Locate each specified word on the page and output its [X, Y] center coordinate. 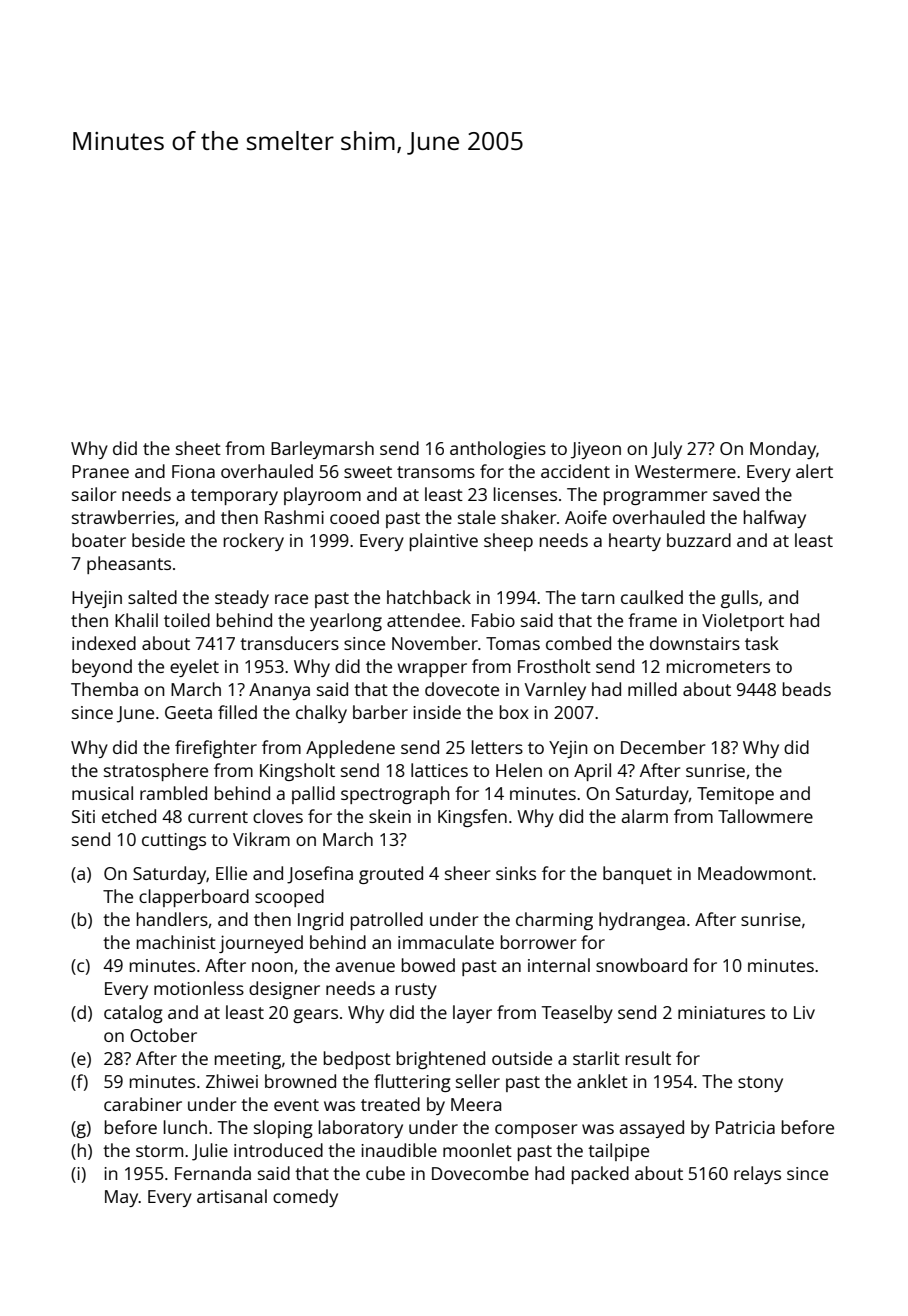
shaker [528, 517]
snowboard [641, 965]
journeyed [261, 944]
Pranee [100, 471]
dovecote [462, 689]
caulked [652, 597]
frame [652, 620]
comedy [305, 1198]
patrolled [387, 921]
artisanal [232, 1196]
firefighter [216, 749]
